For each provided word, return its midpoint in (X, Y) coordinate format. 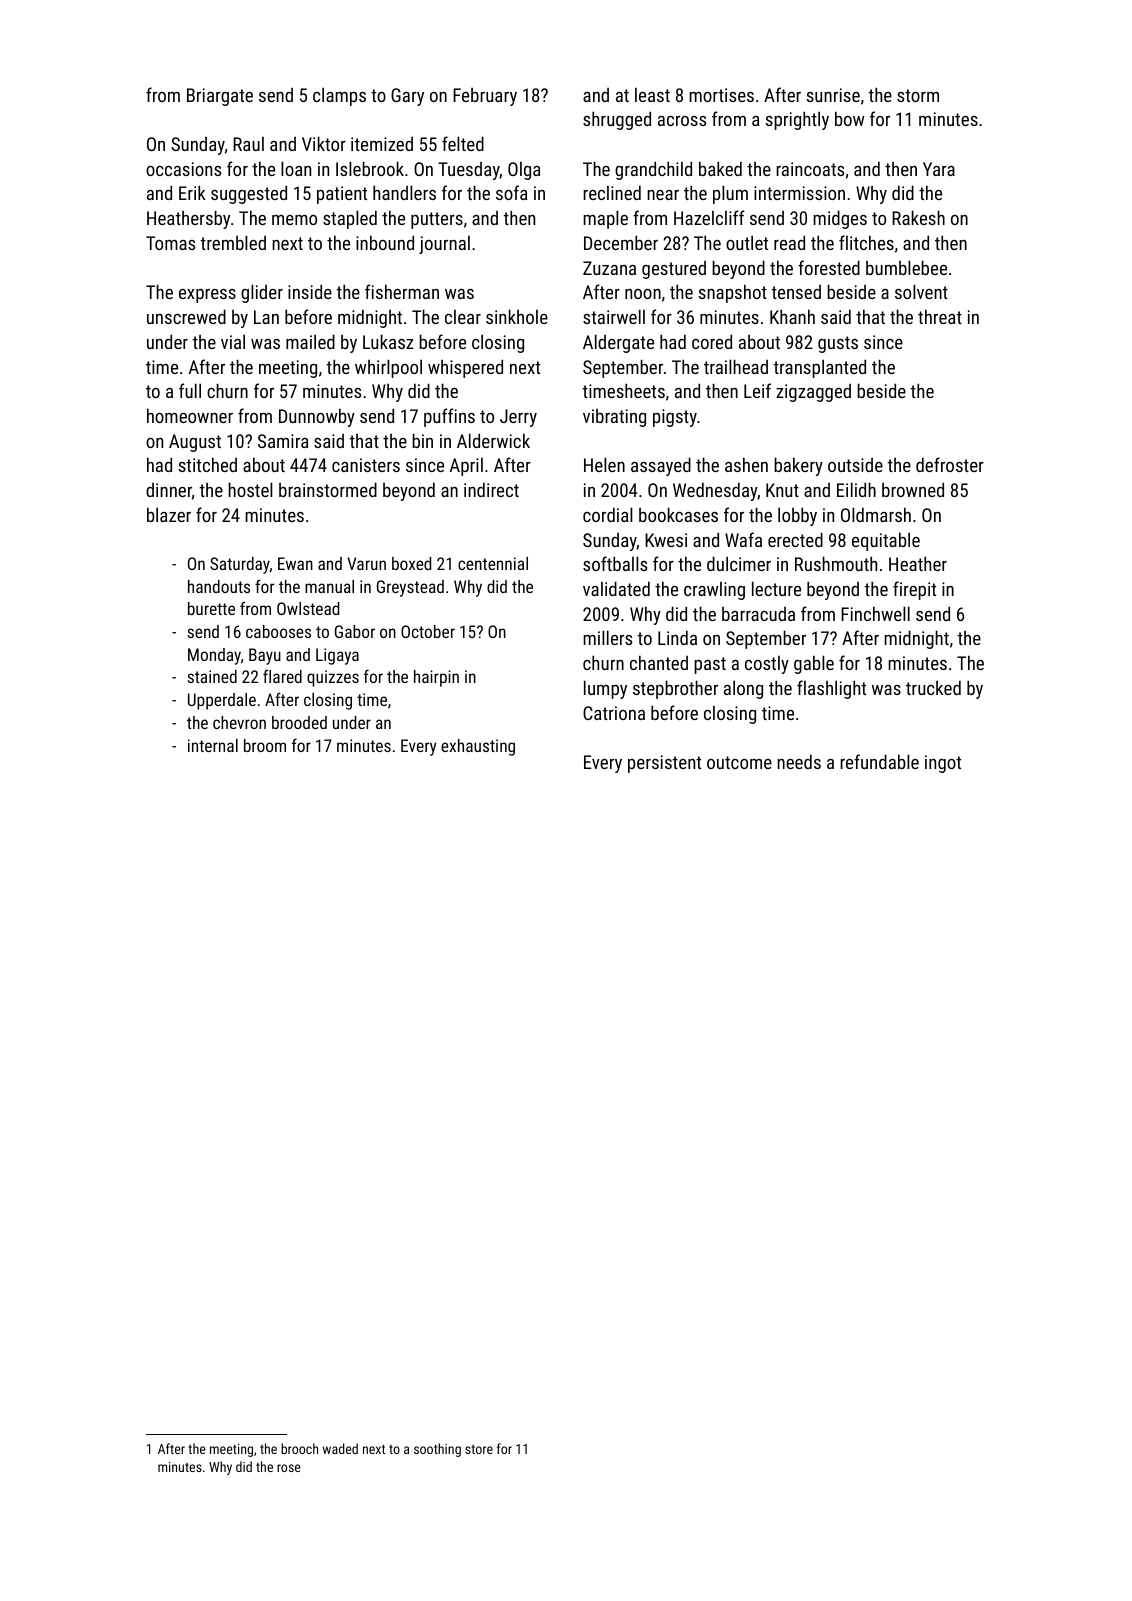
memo (294, 220)
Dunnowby (317, 417)
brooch (299, 1448)
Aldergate (618, 343)
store (479, 1449)
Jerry (518, 418)
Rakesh (918, 217)
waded (340, 1448)
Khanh (792, 316)
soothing (437, 1450)
